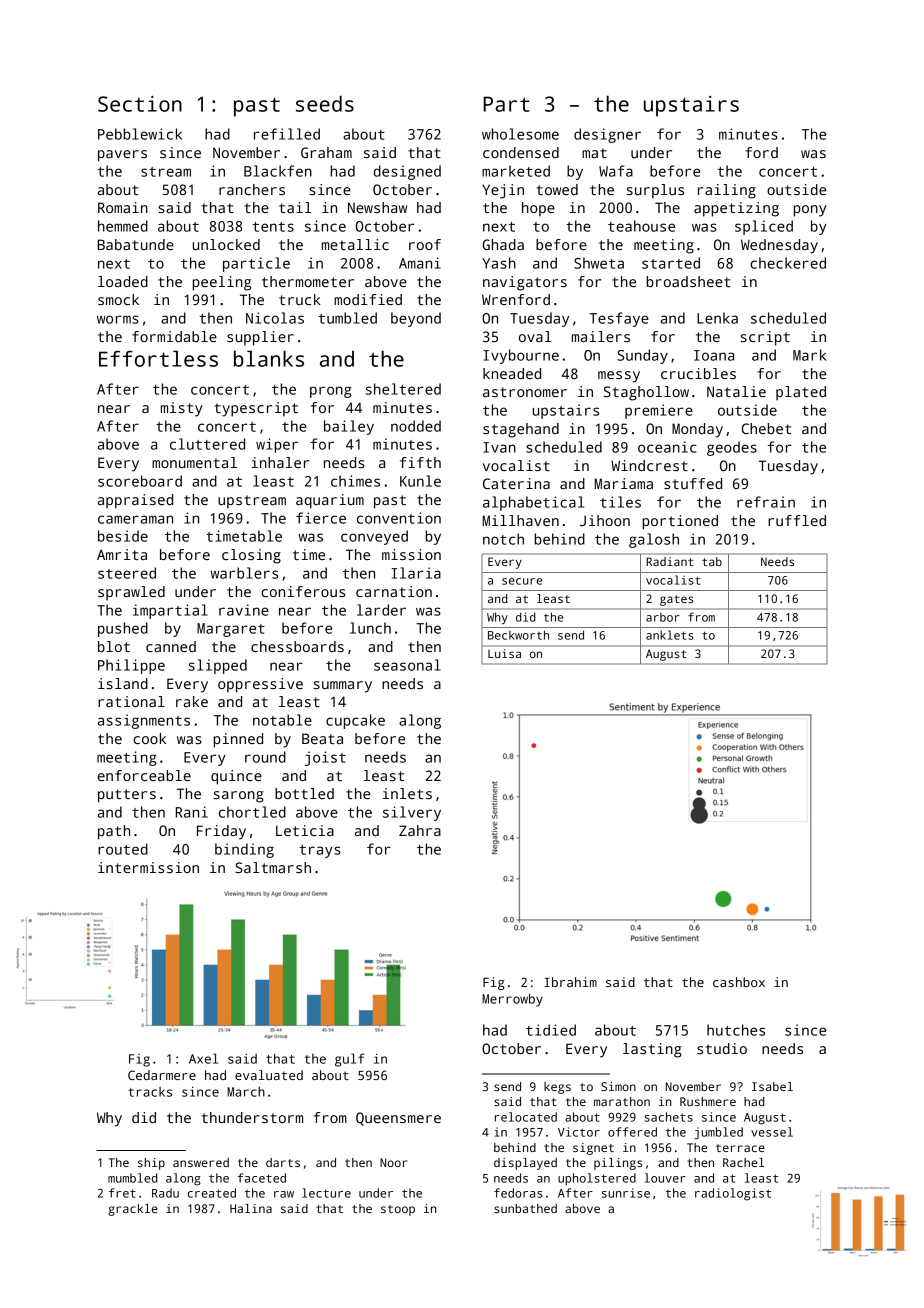 The height and width of the screenshot is (1308, 924). I want to click on kegs, so click(557, 1088).
